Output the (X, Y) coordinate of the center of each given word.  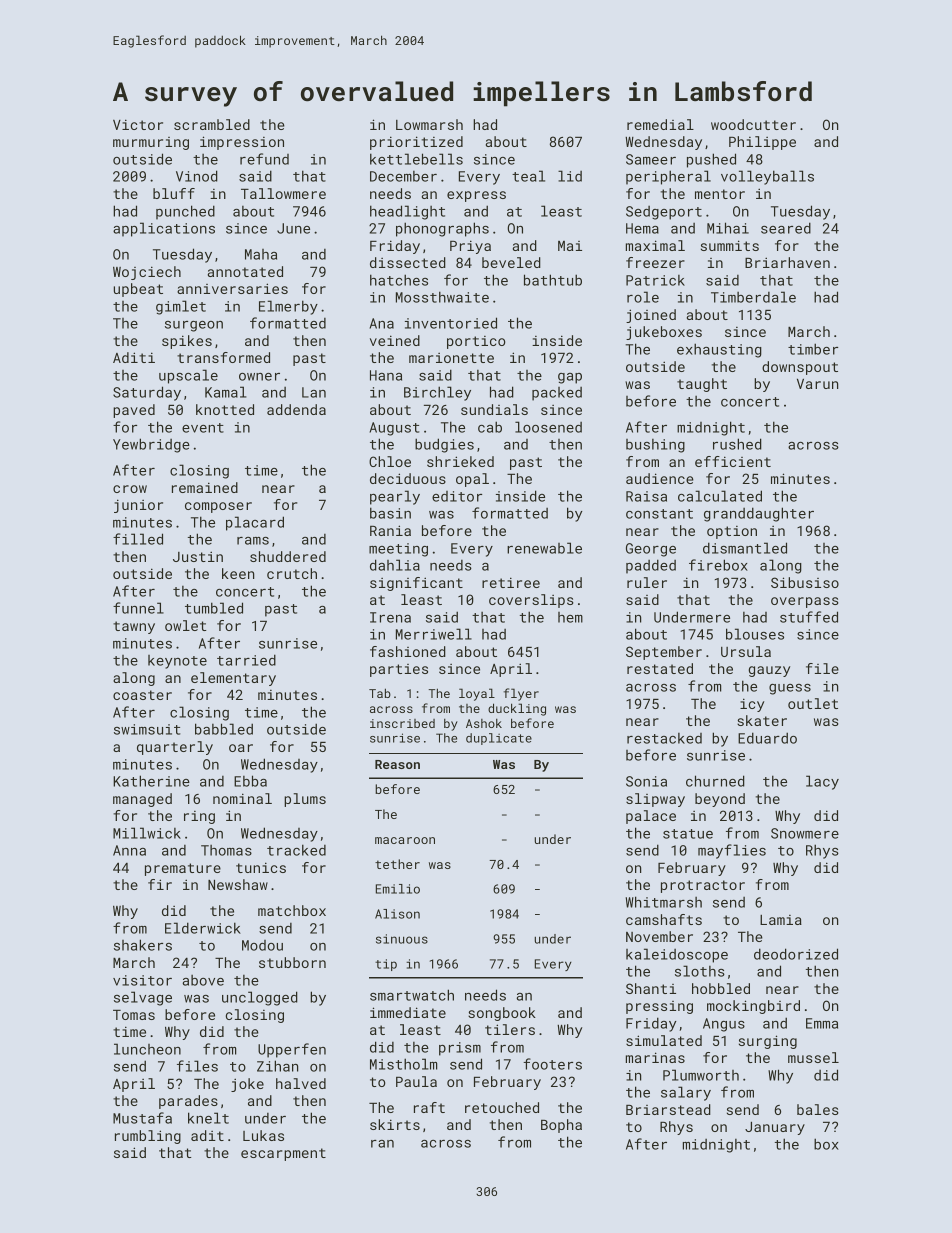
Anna (129, 850)
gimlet (181, 307)
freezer (655, 262)
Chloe (390, 461)
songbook (502, 1014)
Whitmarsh (664, 902)
